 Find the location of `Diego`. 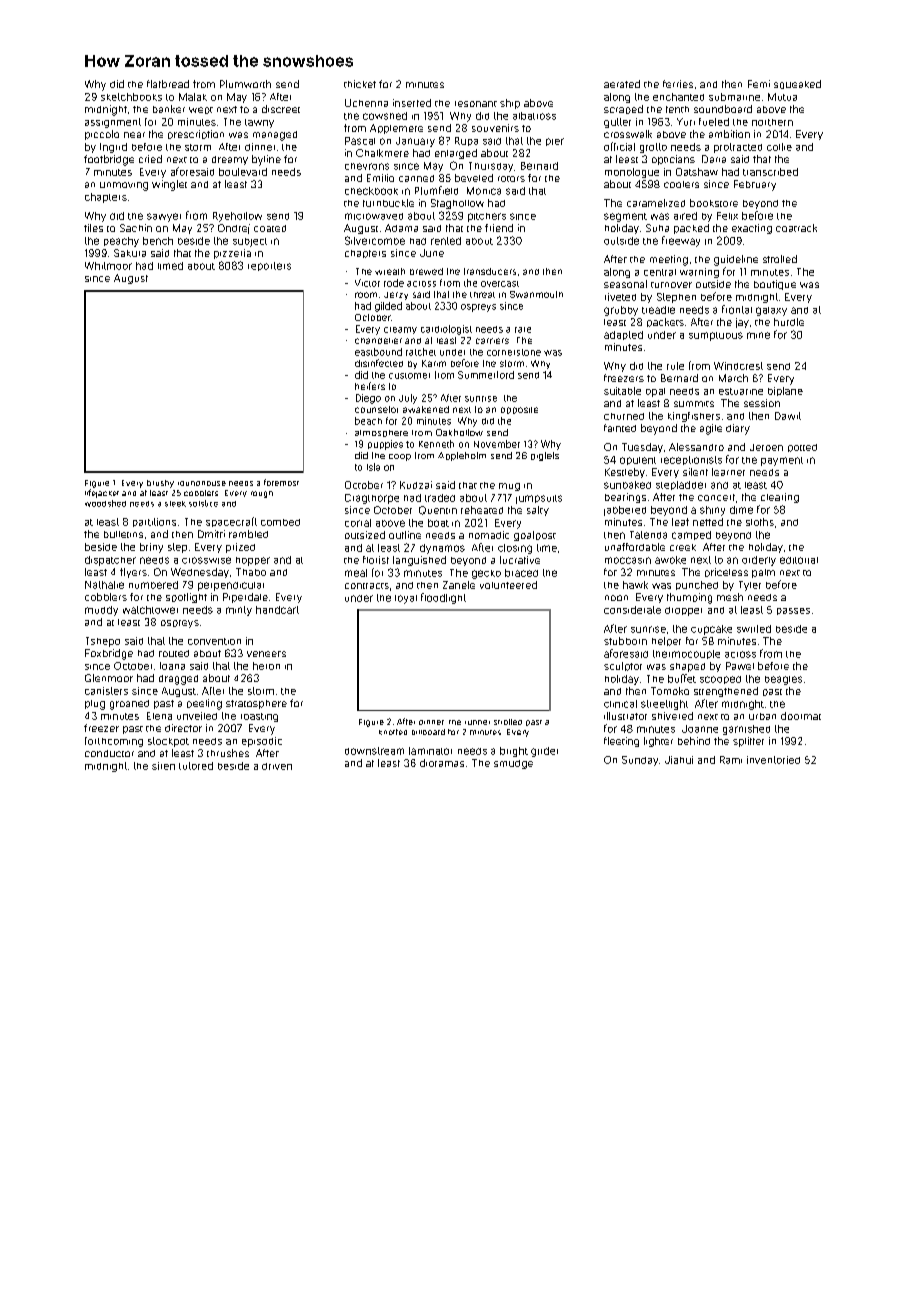

Diego is located at coordinates (368, 399).
